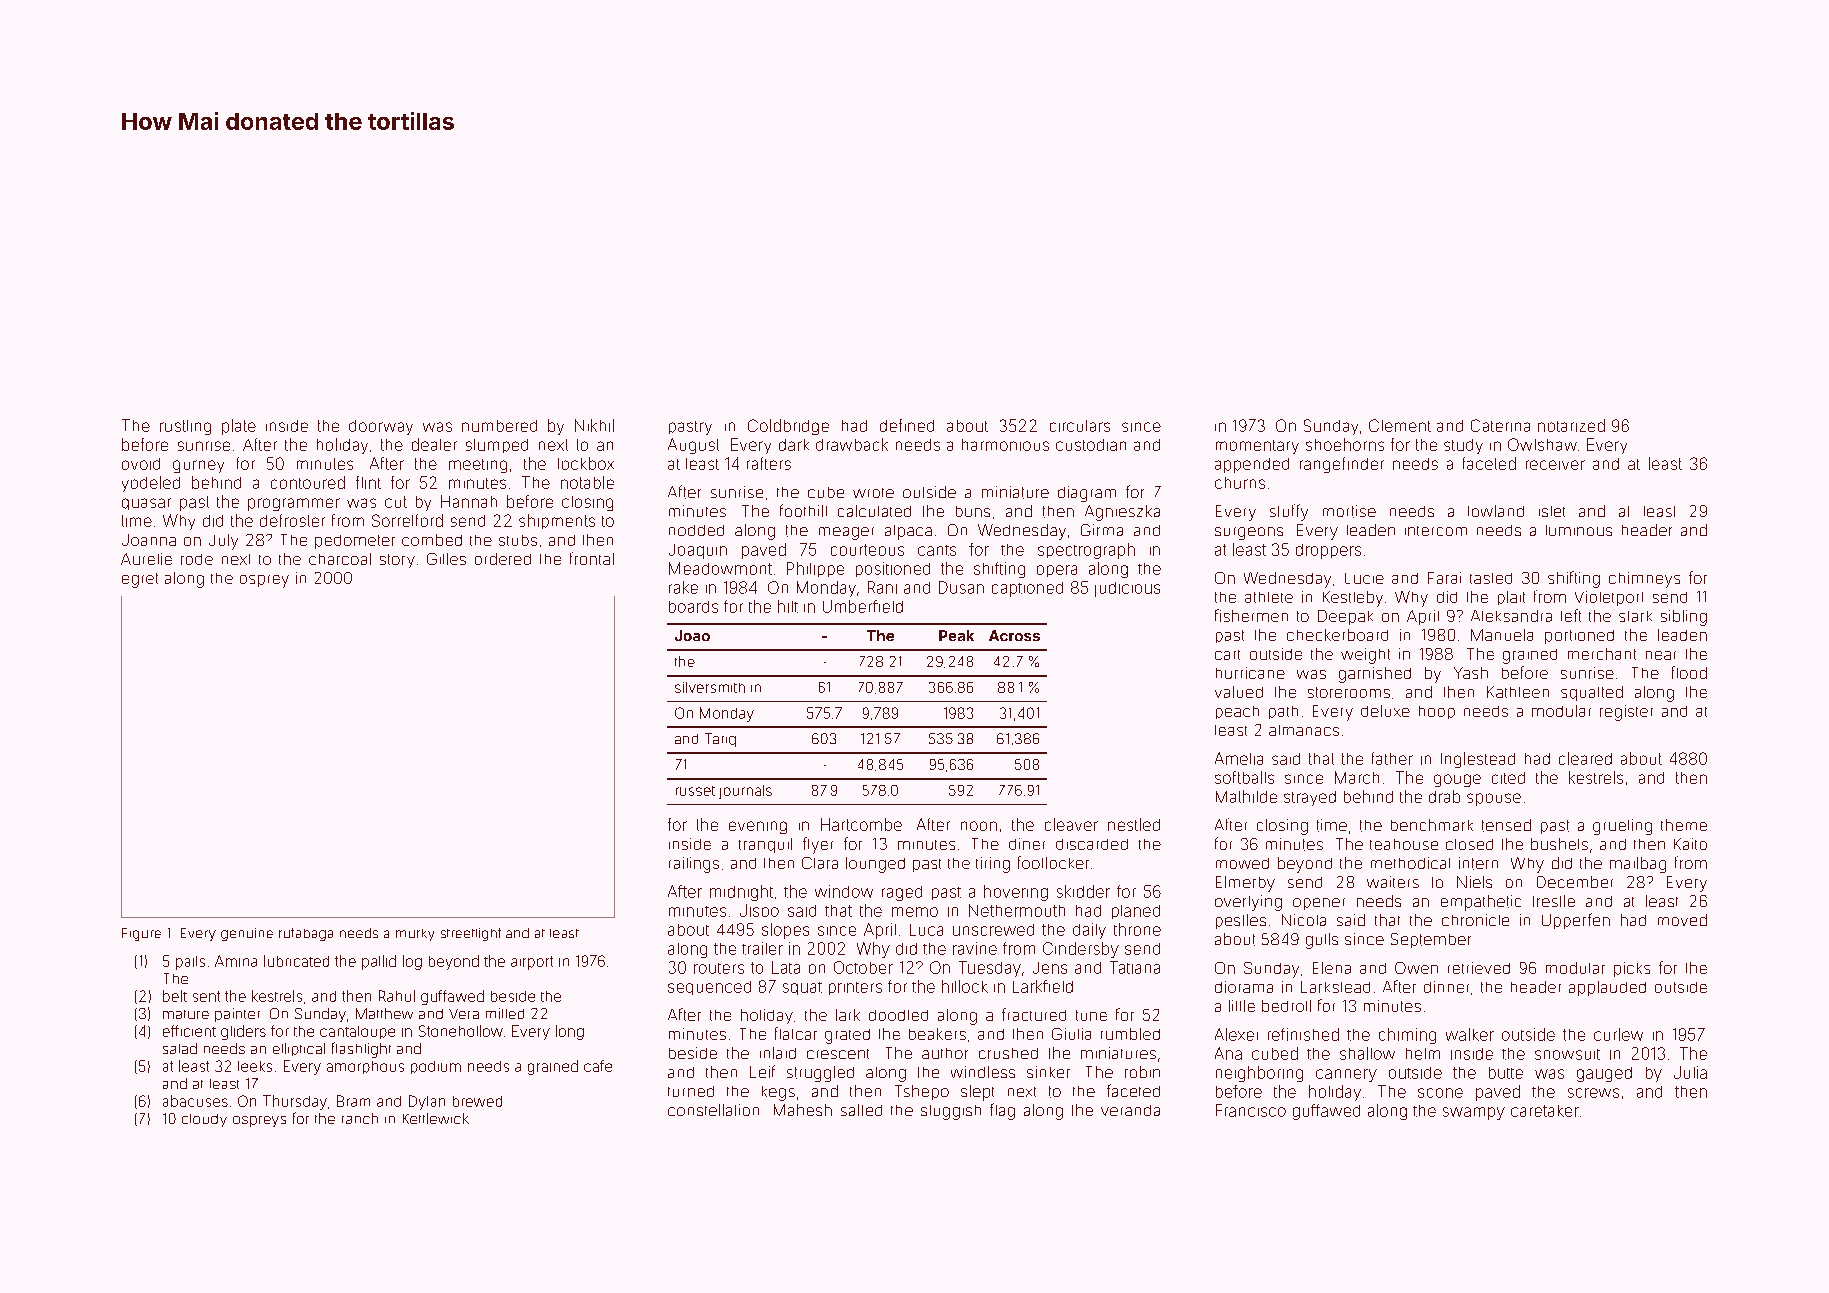 The width and height of the page is (1829, 1293). What do you see at coordinates (1002, 1111) in the page?
I see `flag` at bounding box center [1002, 1111].
